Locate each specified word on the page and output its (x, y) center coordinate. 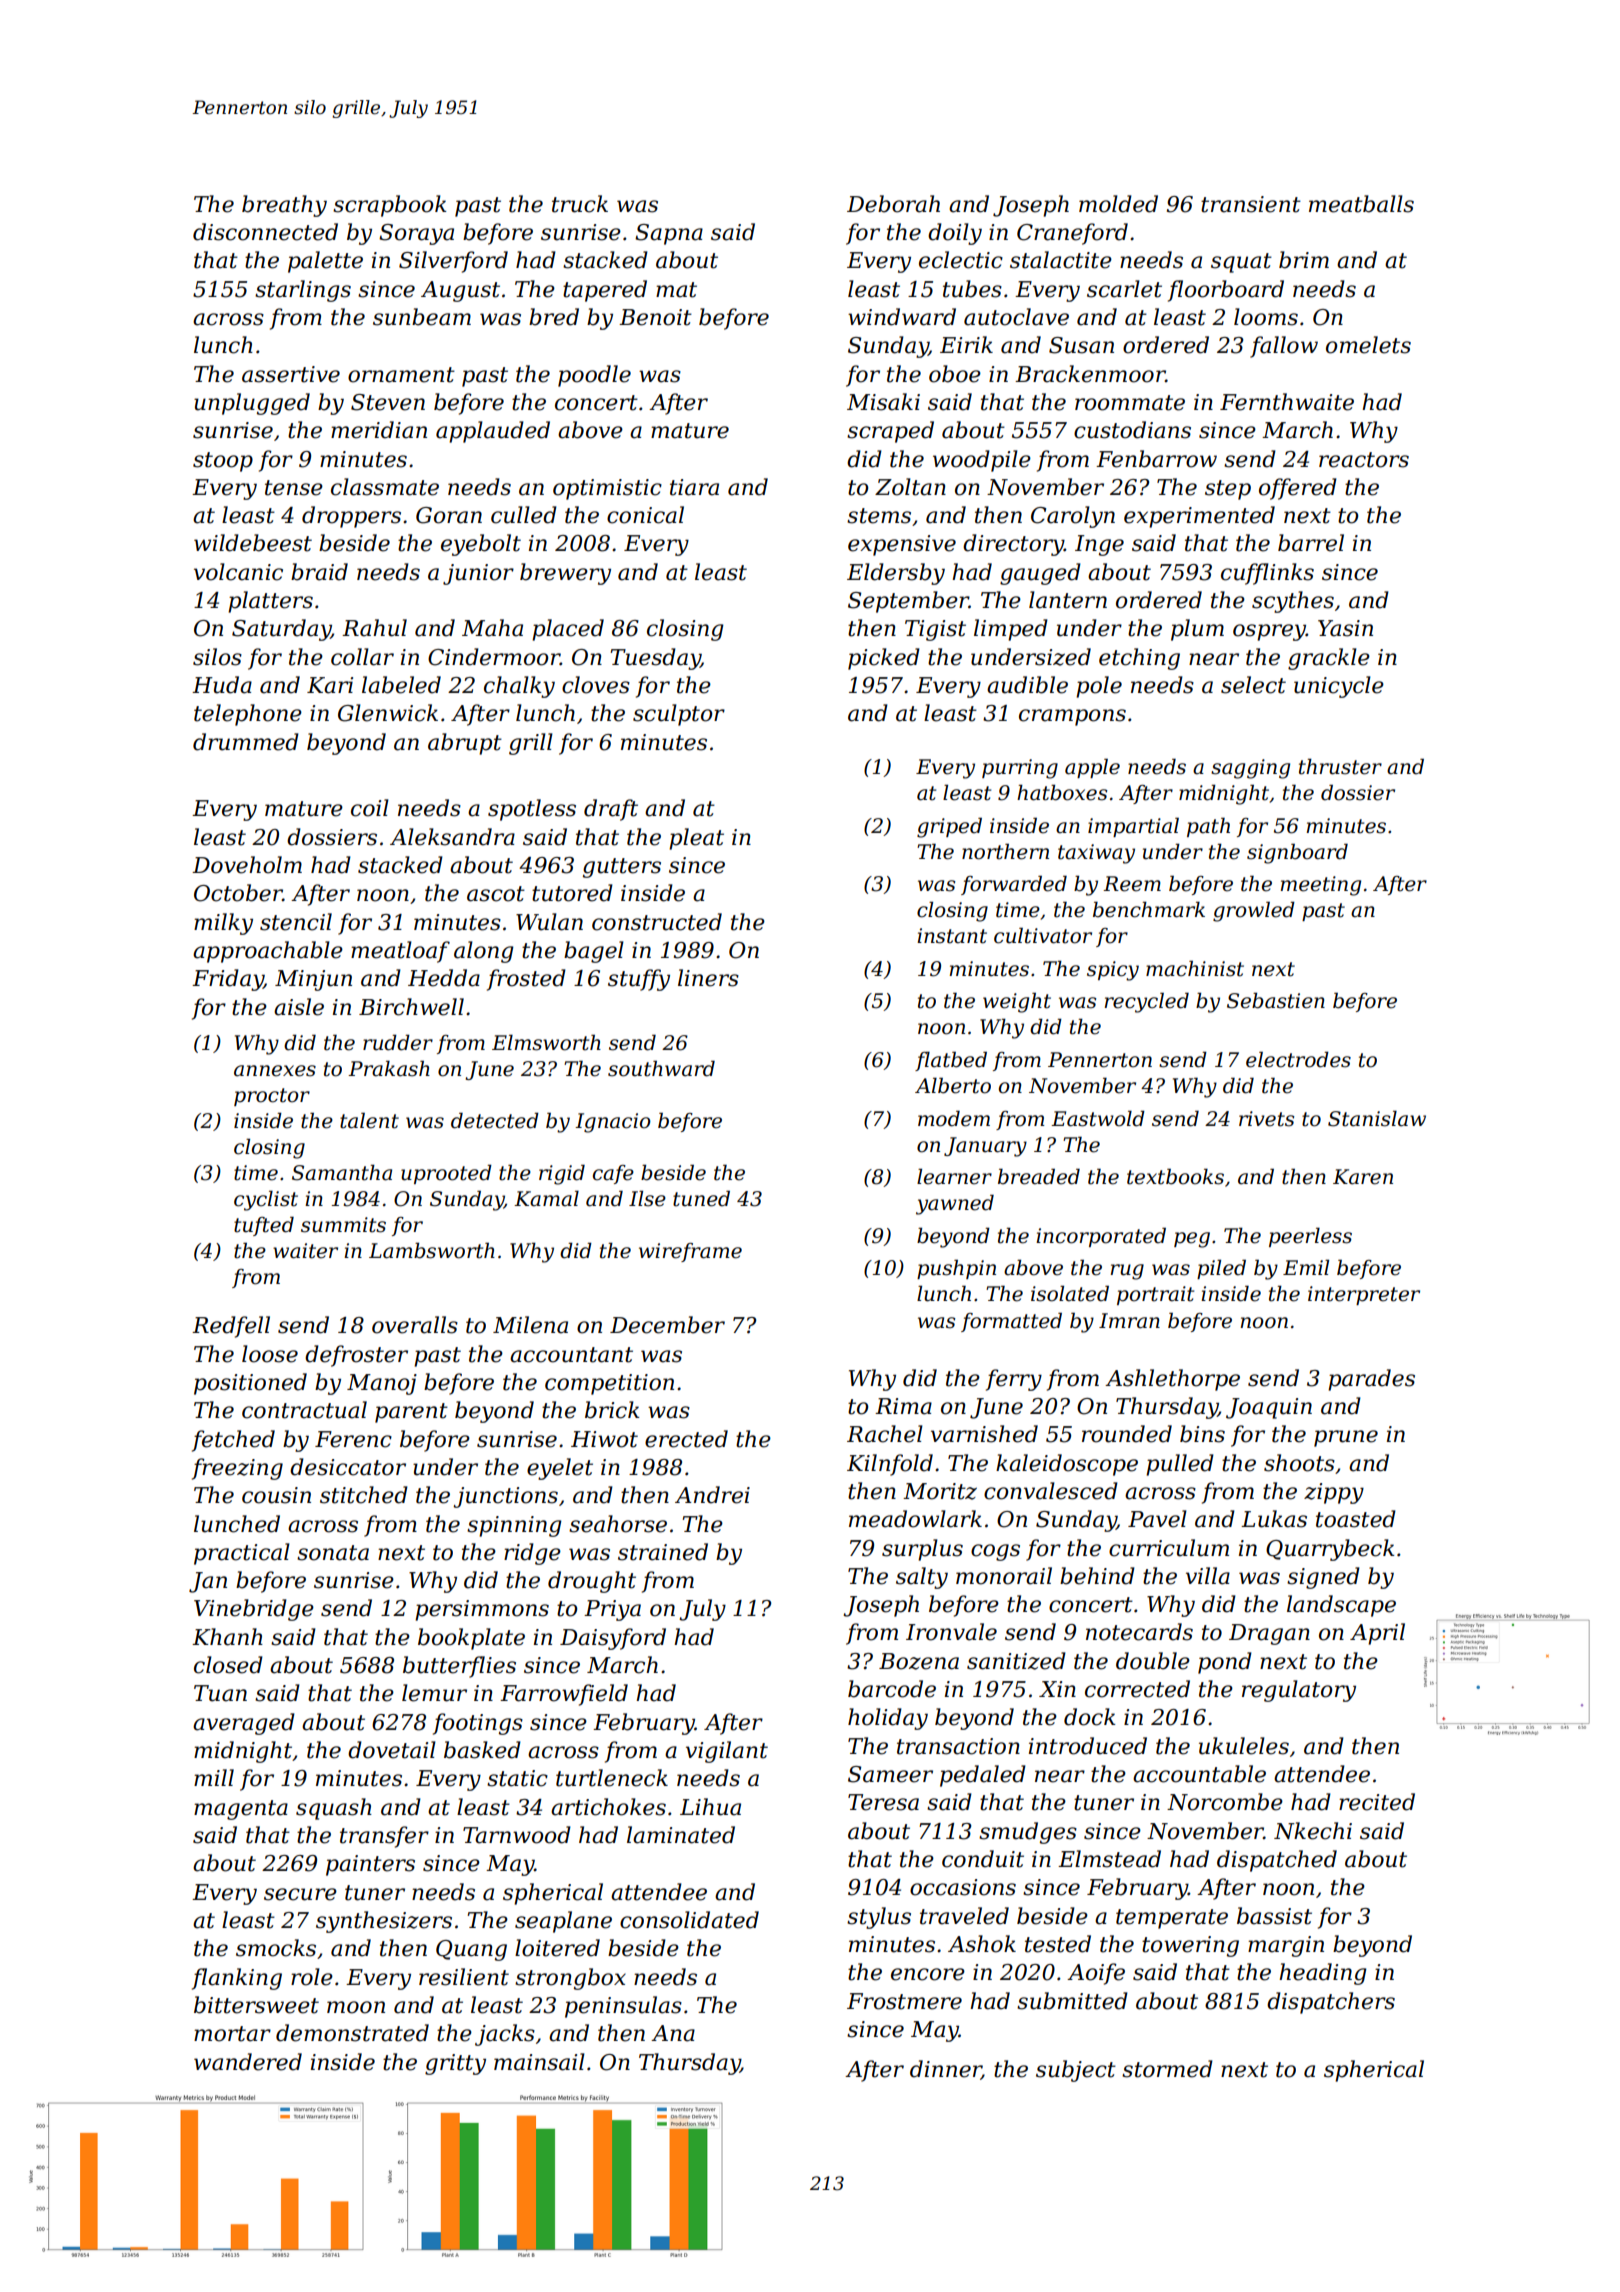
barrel (1311, 543)
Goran (449, 515)
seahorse (618, 1524)
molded (1118, 204)
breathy (284, 206)
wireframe (690, 1252)
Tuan (220, 1693)
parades (1371, 1380)
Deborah (893, 204)
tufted (264, 1226)
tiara (694, 487)
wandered (248, 2062)
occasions (963, 1887)
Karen (1363, 1177)
